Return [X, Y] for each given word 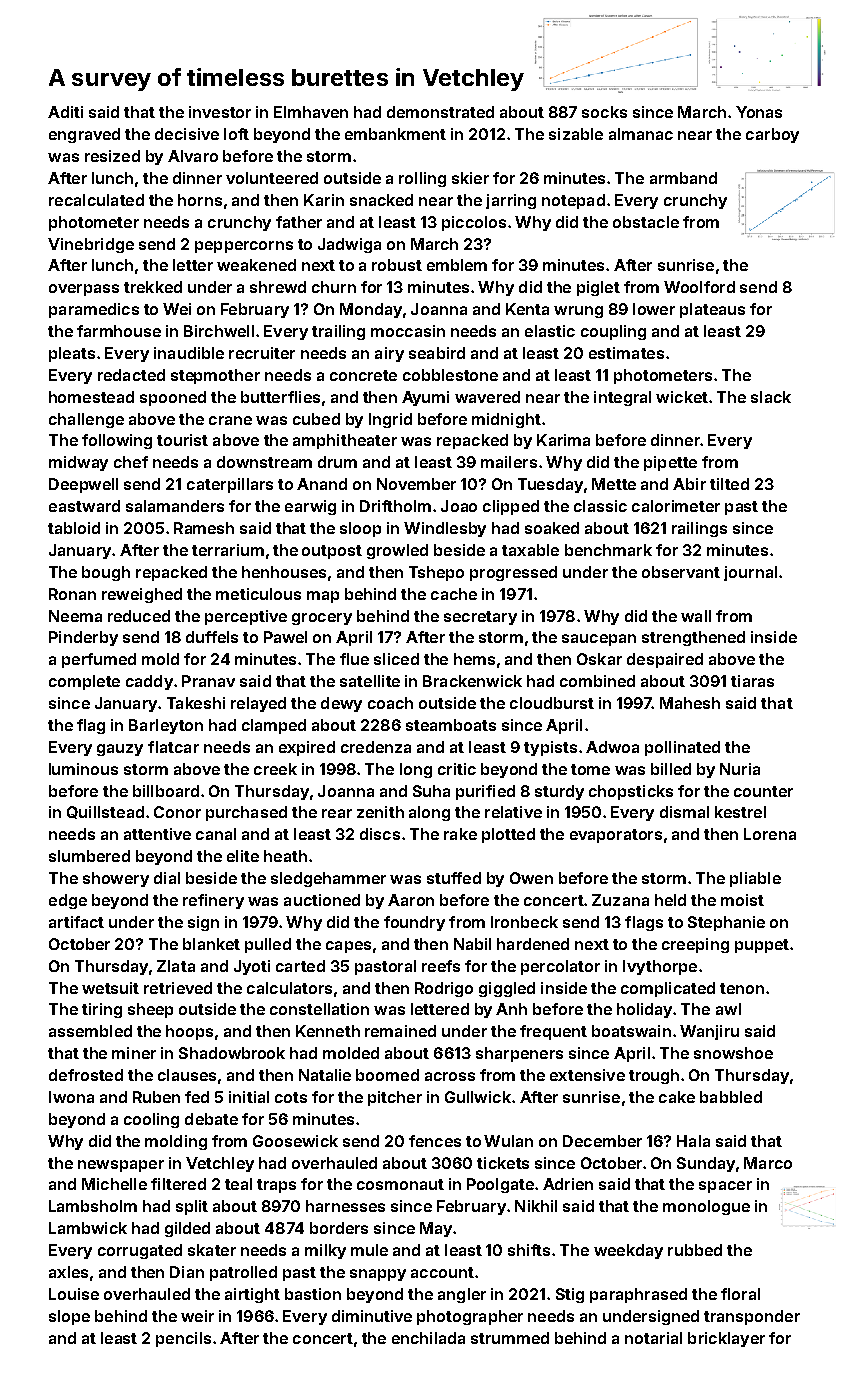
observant [681, 572]
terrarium [228, 550]
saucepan [599, 640]
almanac [641, 134]
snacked [381, 200]
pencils [183, 1339]
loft [236, 134]
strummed [510, 1338]
